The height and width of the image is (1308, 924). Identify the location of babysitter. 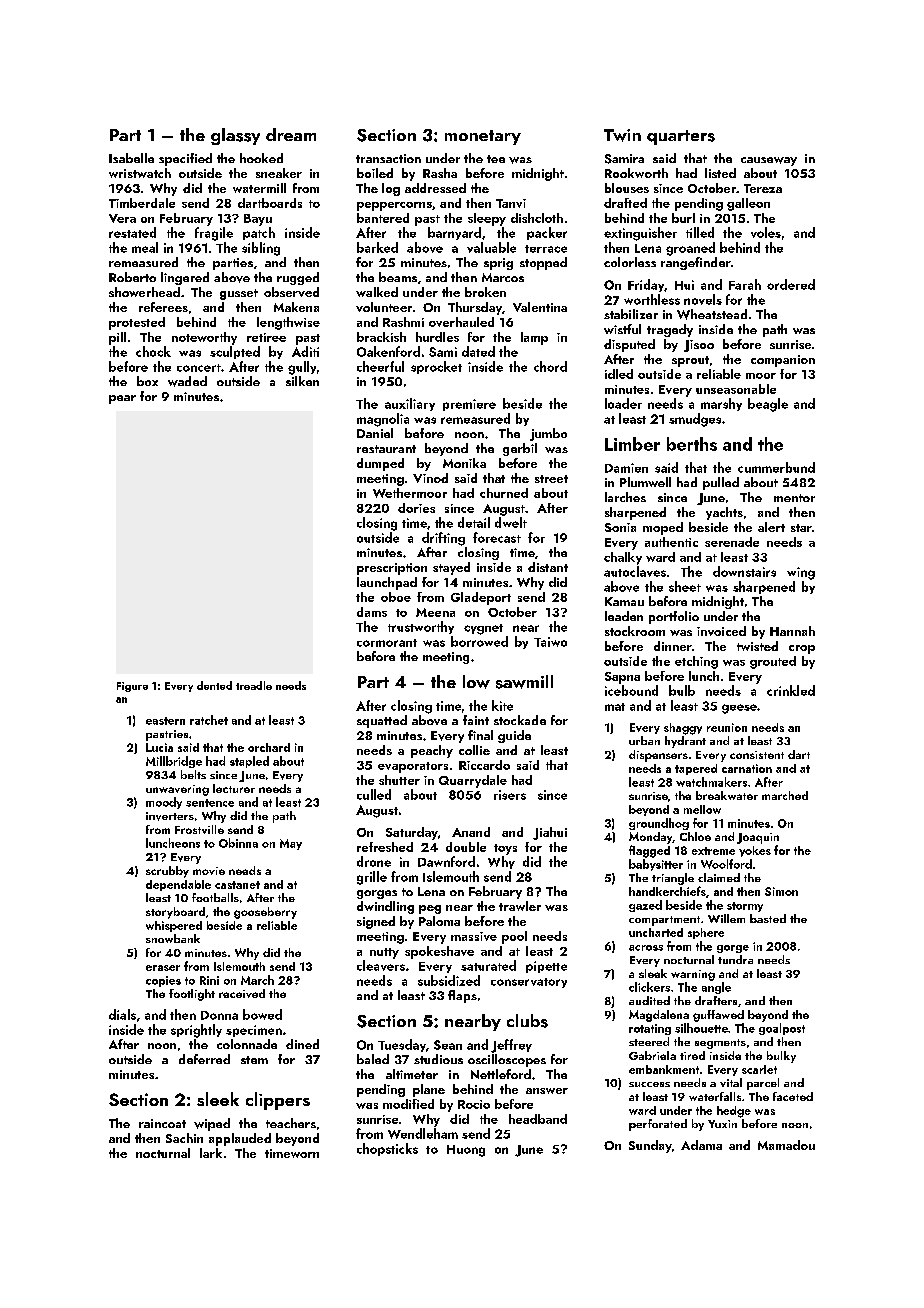
(656, 865).
